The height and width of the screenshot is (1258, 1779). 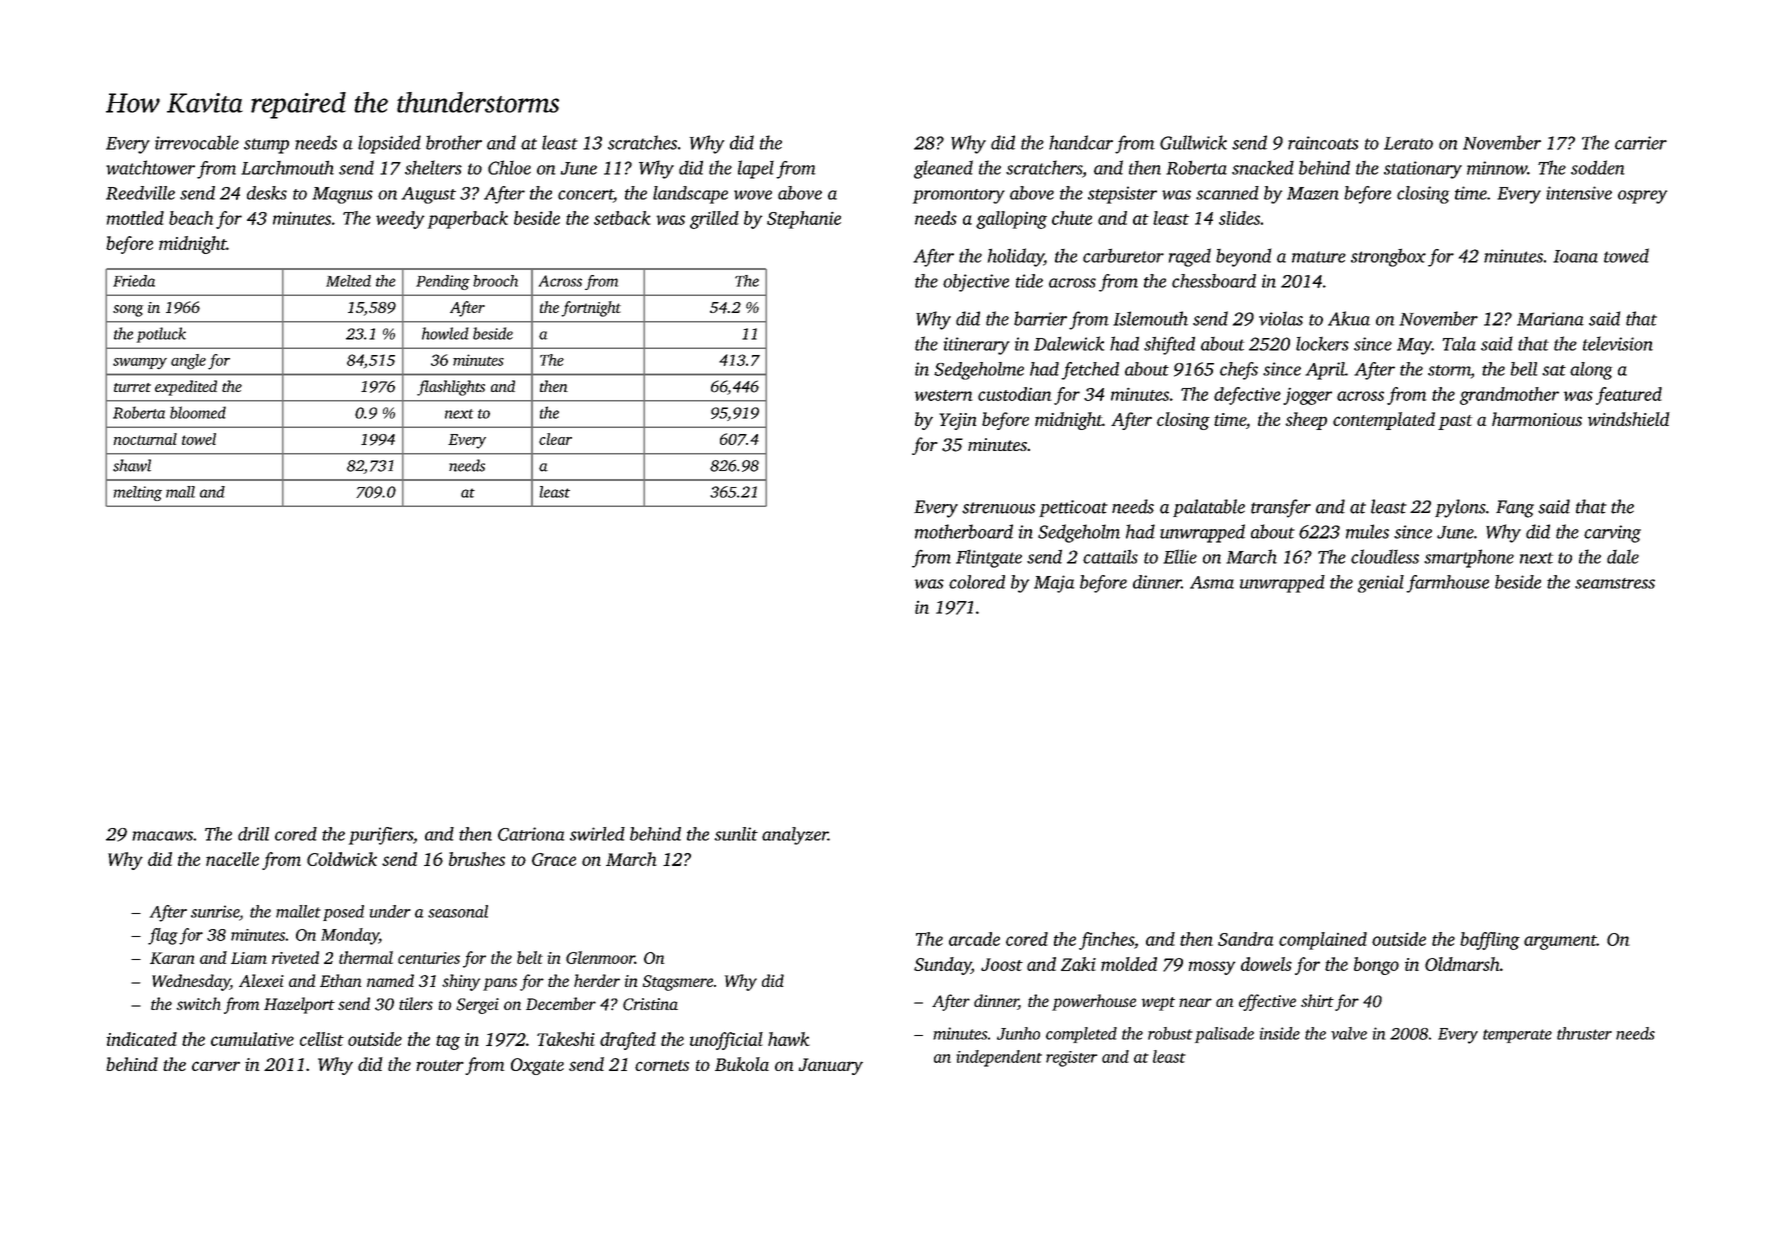 I want to click on Lerato, so click(x=1408, y=143).
